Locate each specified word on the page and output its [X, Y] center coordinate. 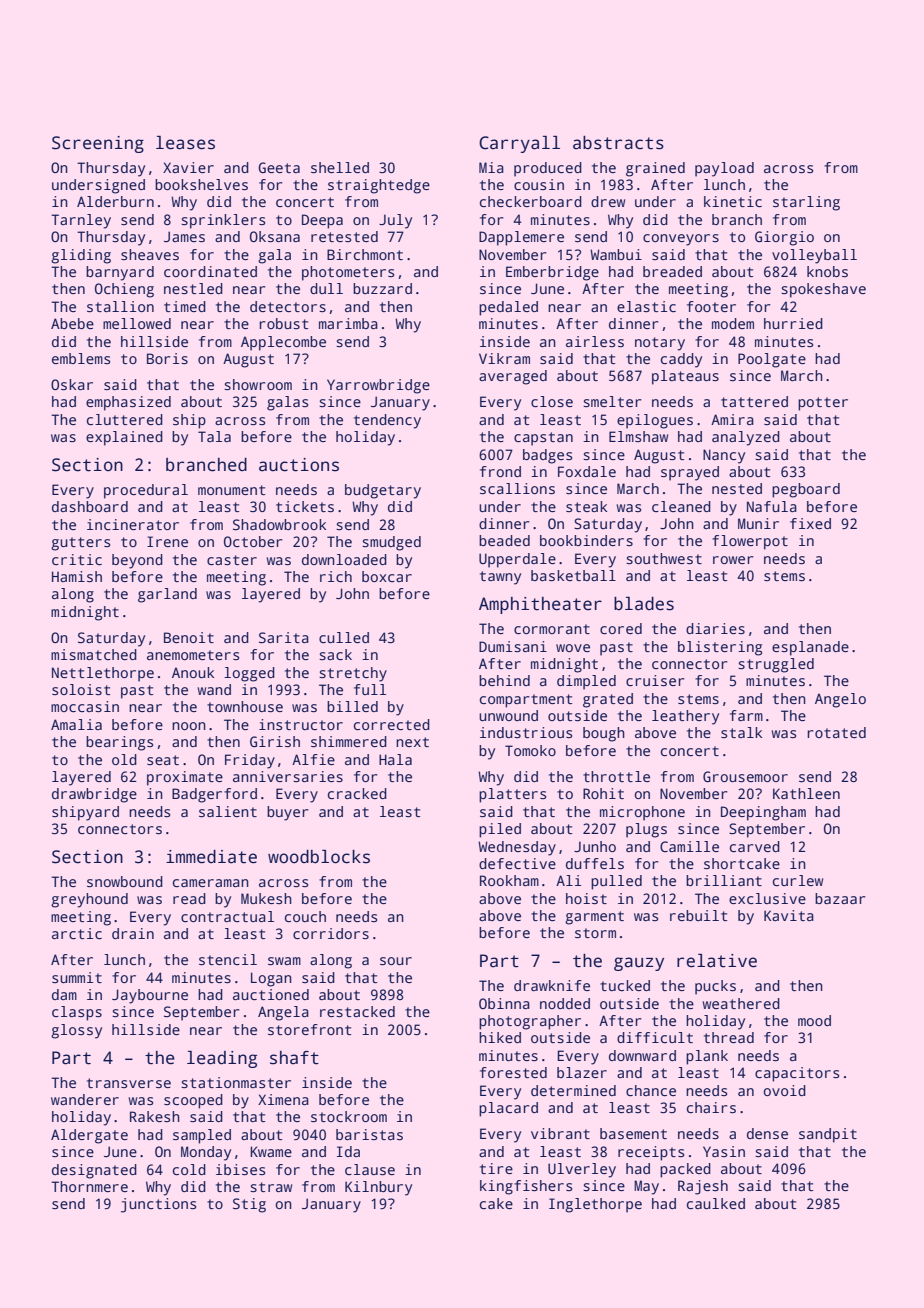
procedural [146, 491]
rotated [836, 732]
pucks [715, 987]
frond [500, 471]
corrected [392, 724]
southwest [664, 558]
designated [94, 1171]
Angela [283, 1013]
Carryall [519, 144]
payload [724, 169]
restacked [357, 1011]
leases [185, 143]
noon [189, 726]
